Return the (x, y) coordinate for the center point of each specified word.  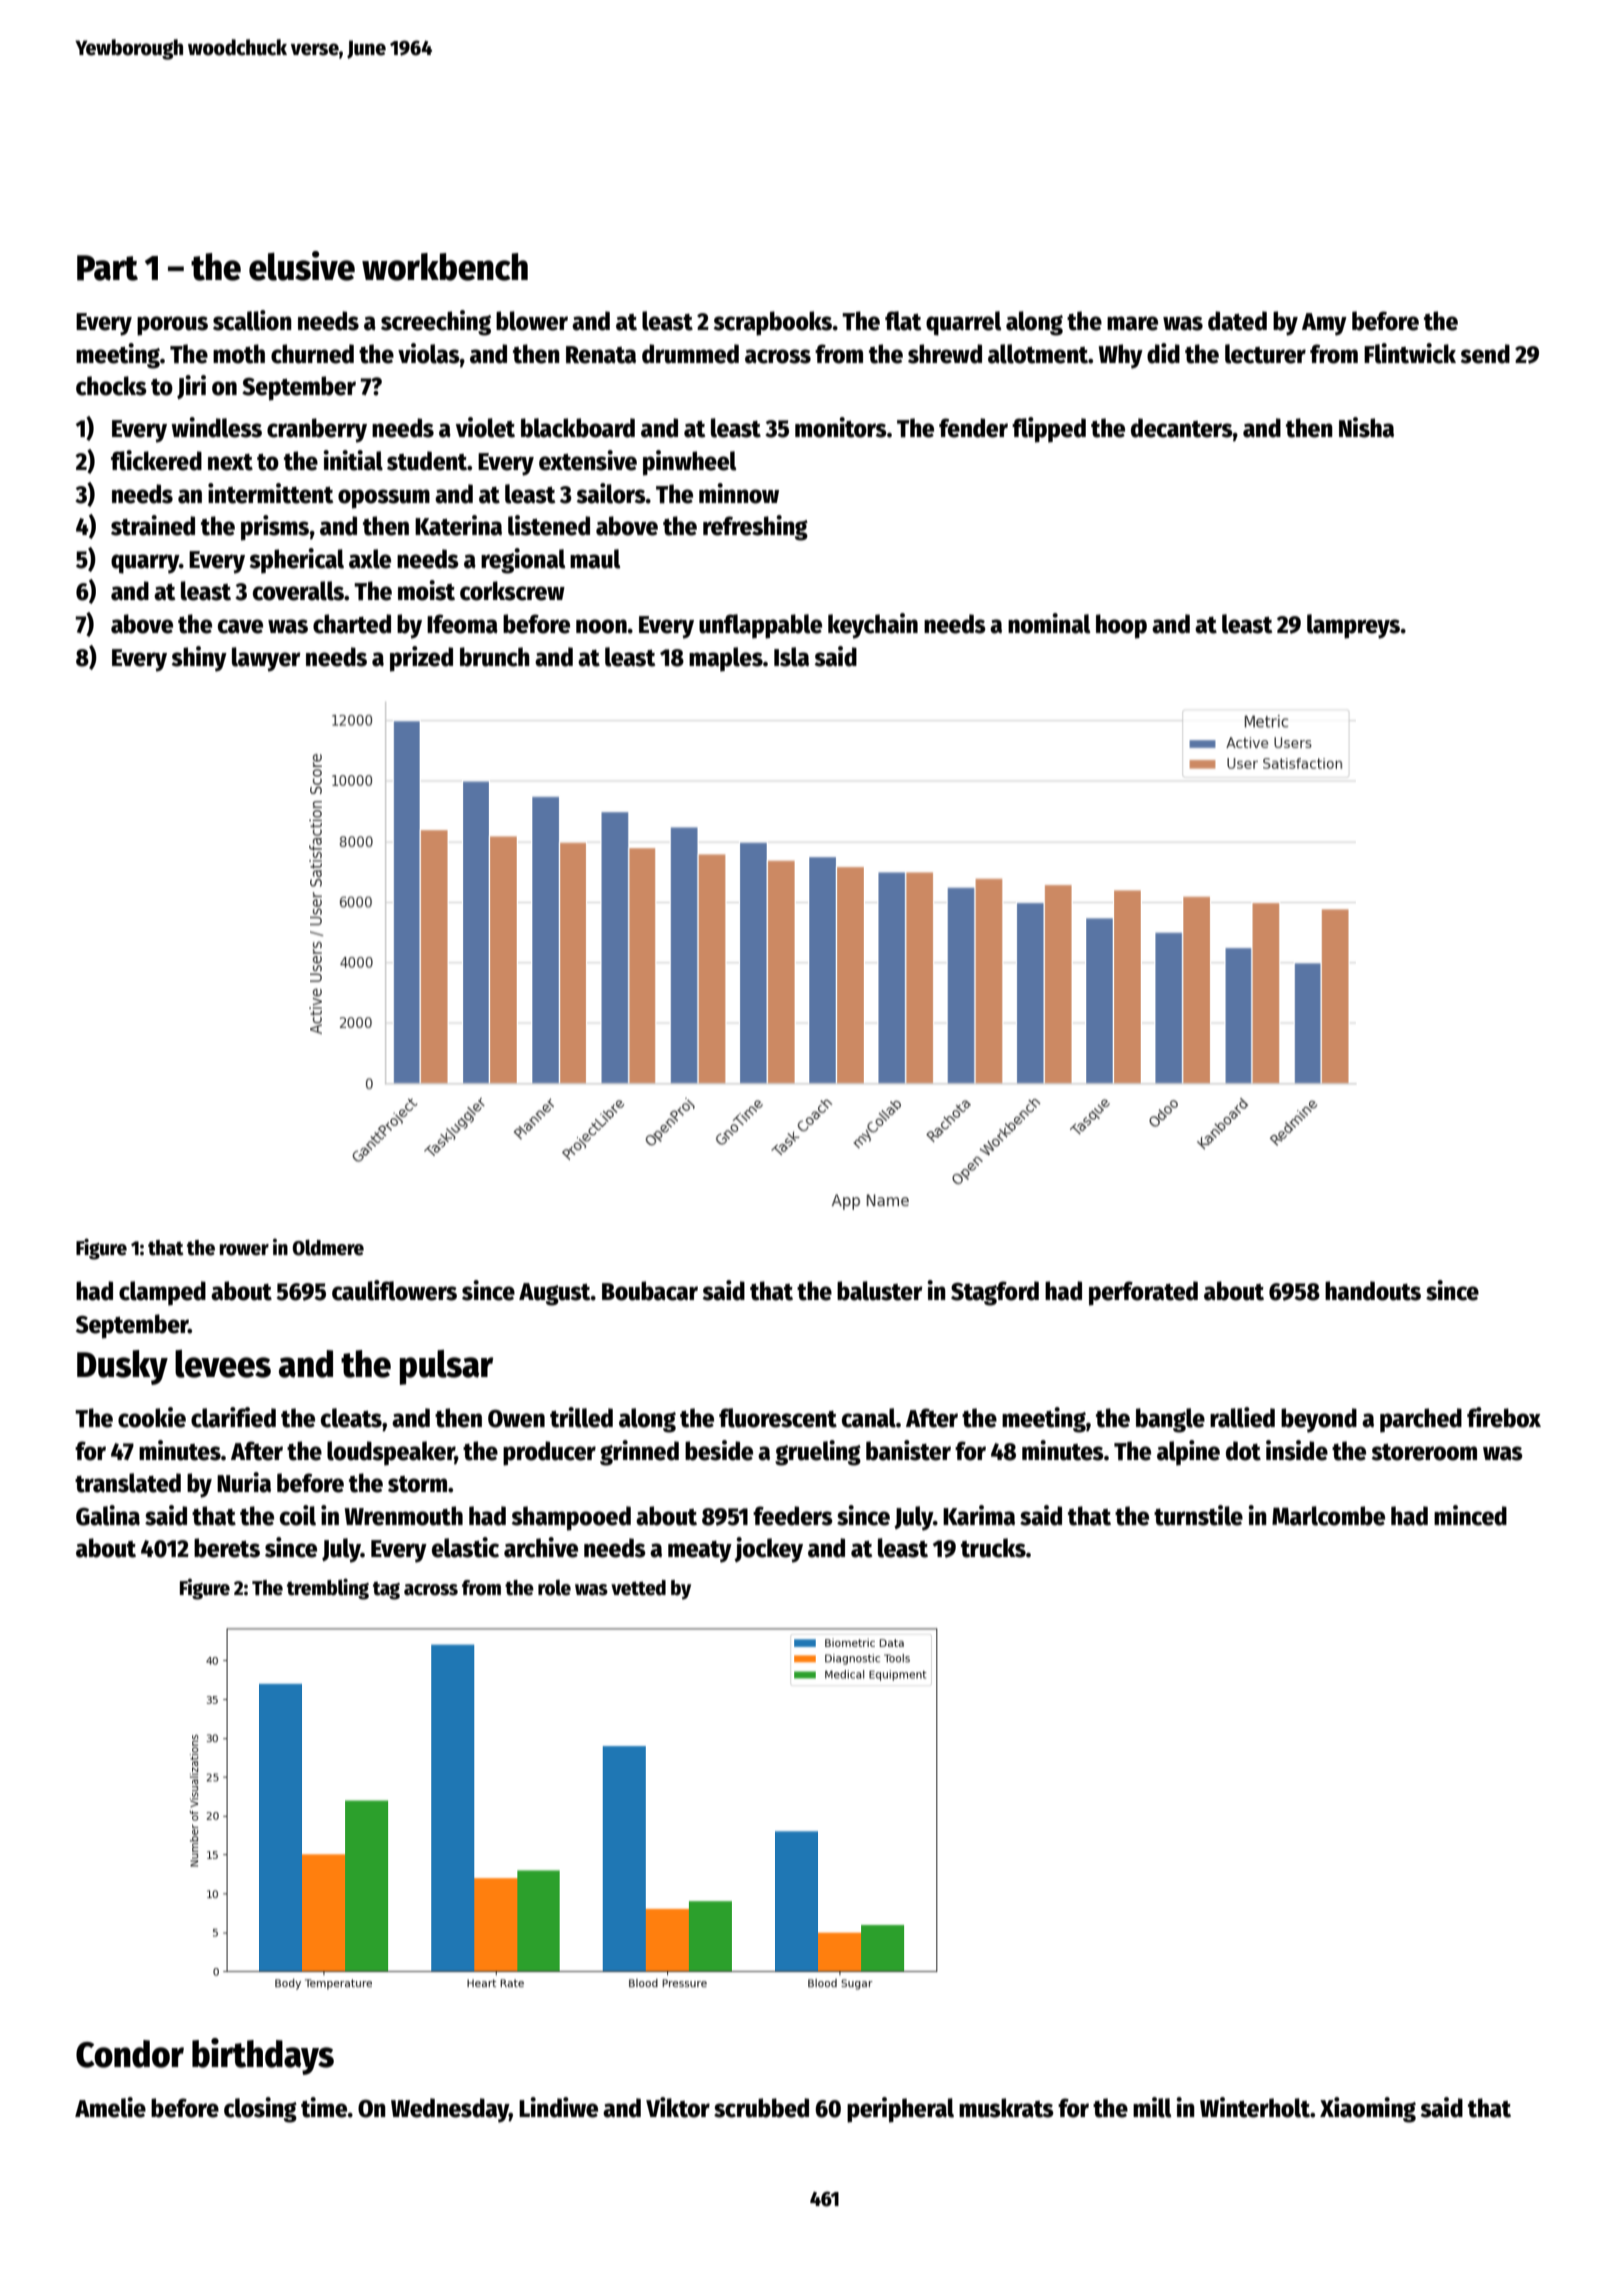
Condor (130, 2054)
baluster (880, 1291)
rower (244, 1250)
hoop (1121, 626)
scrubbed (761, 2108)
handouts (1373, 1291)
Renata (601, 355)
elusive (302, 266)
